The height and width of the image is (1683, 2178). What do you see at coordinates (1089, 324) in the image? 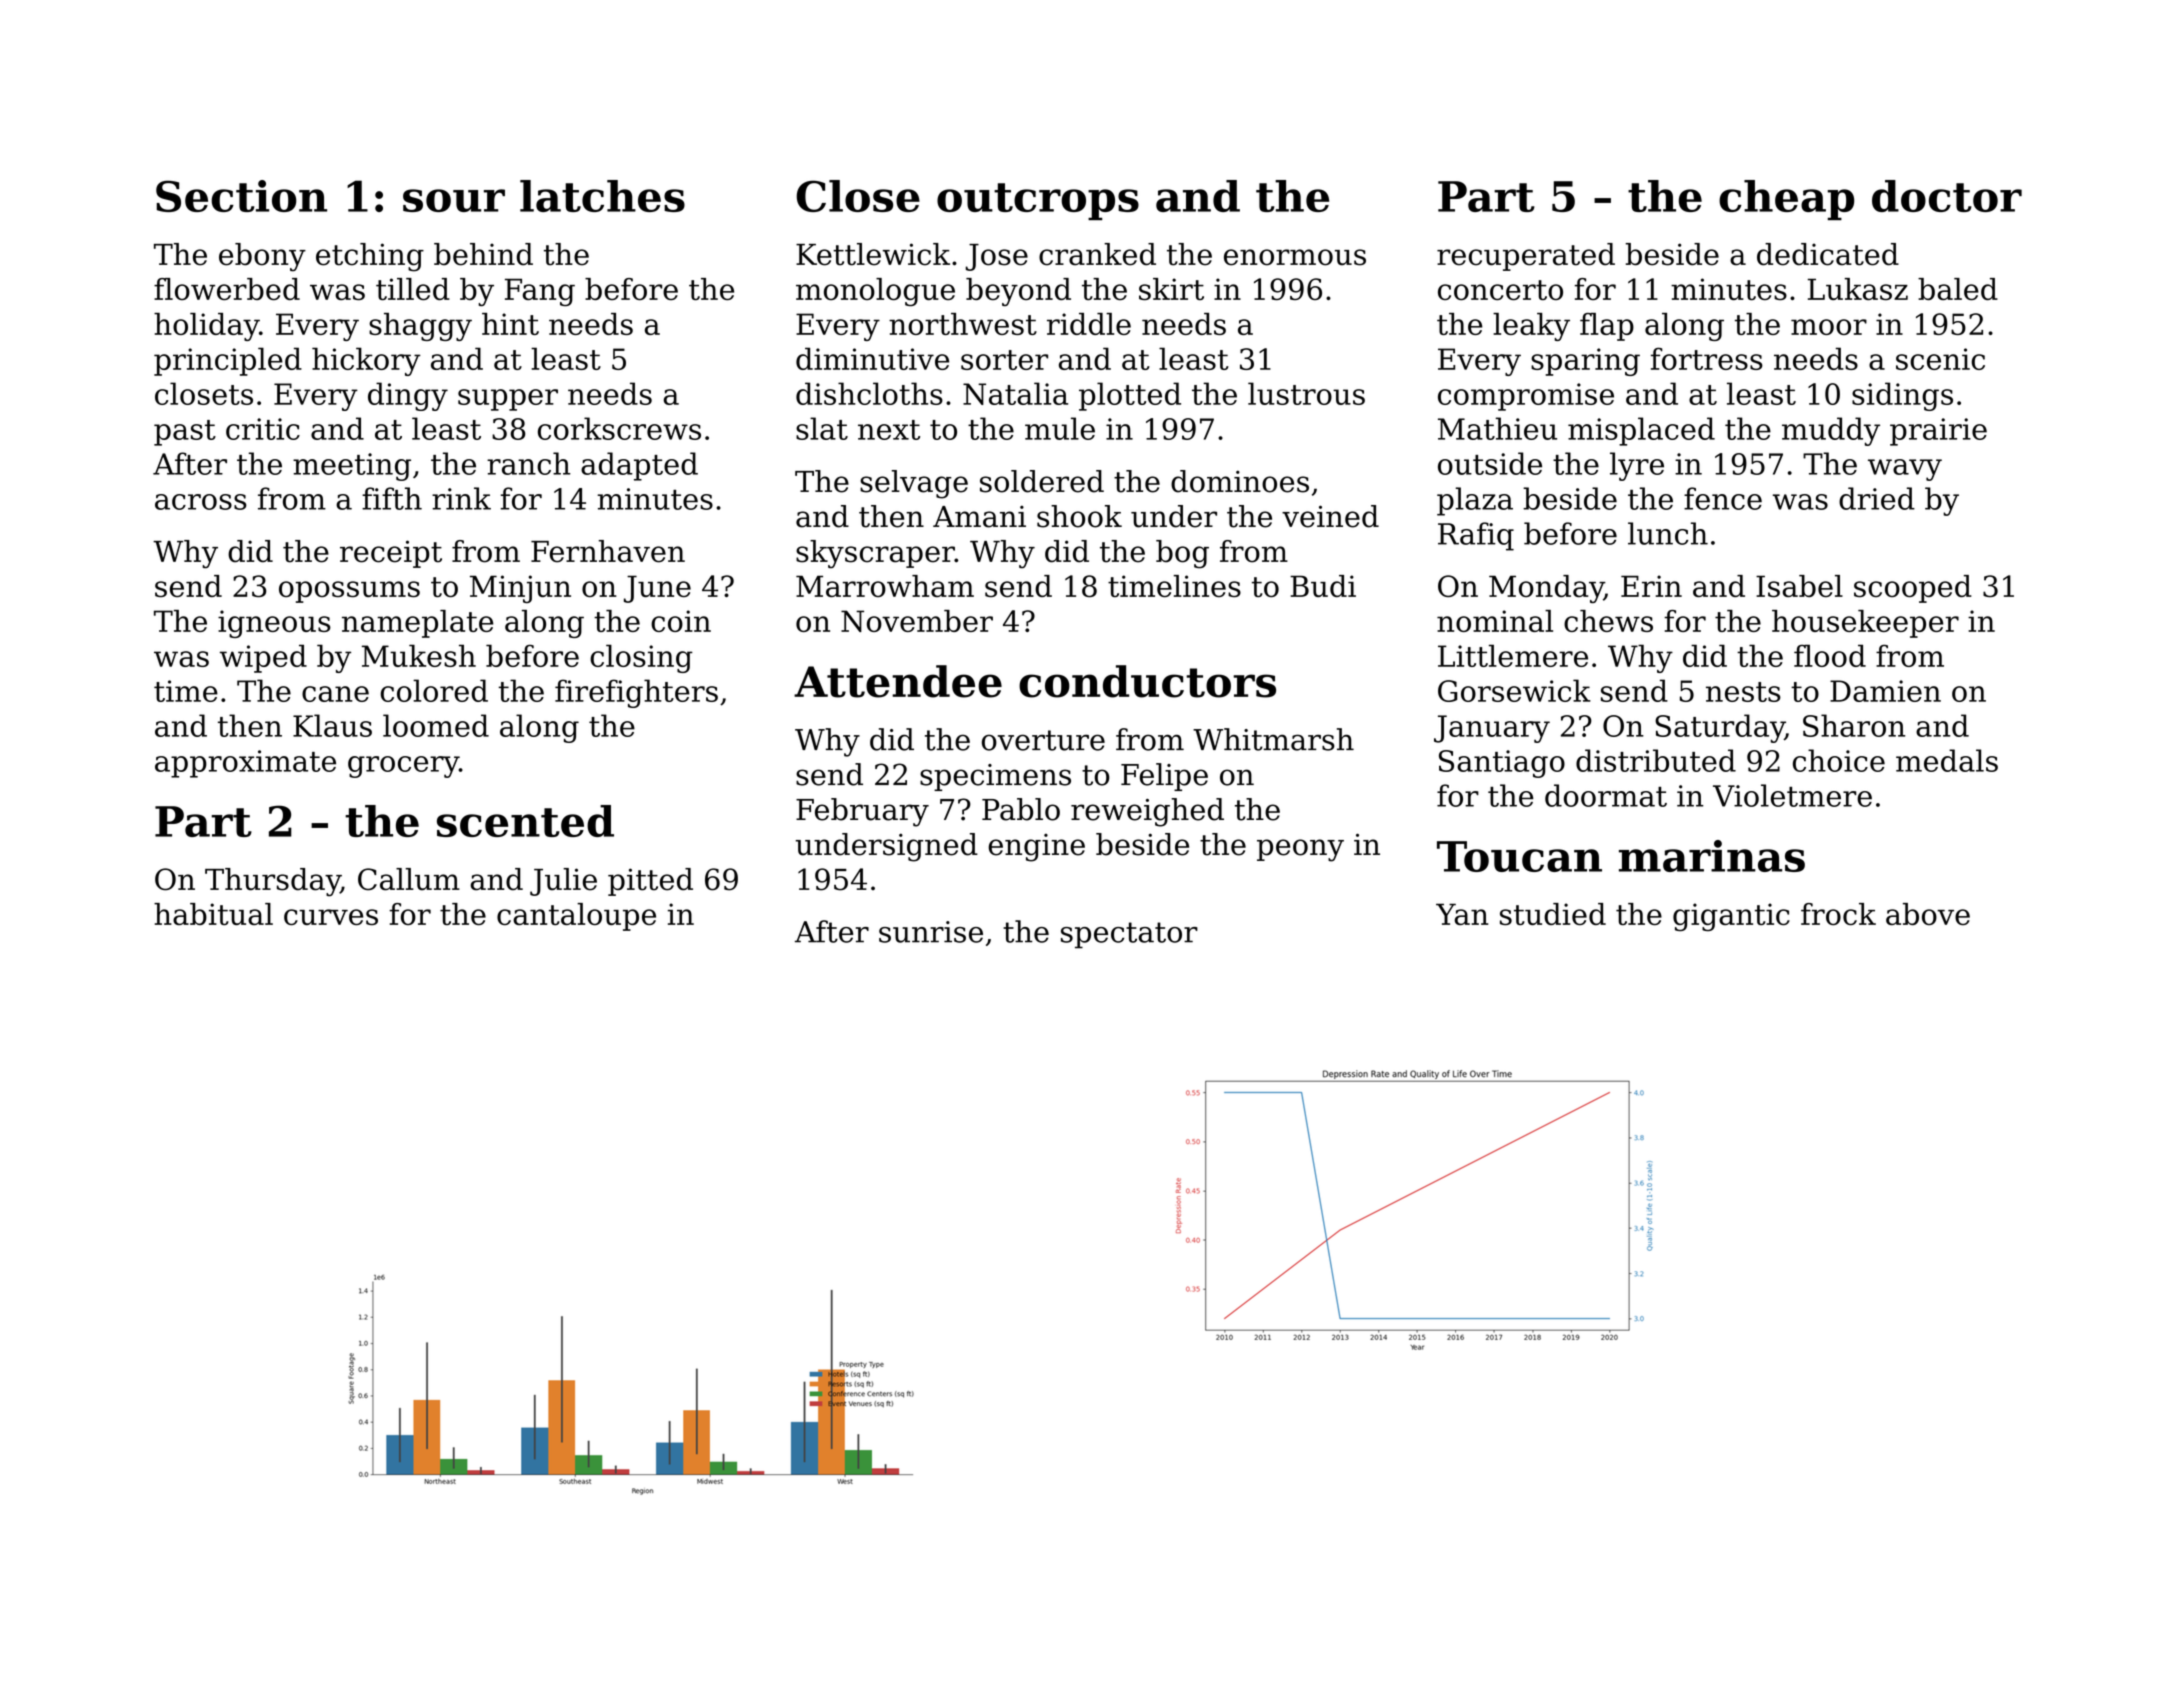
I see `riddle` at bounding box center [1089, 324].
